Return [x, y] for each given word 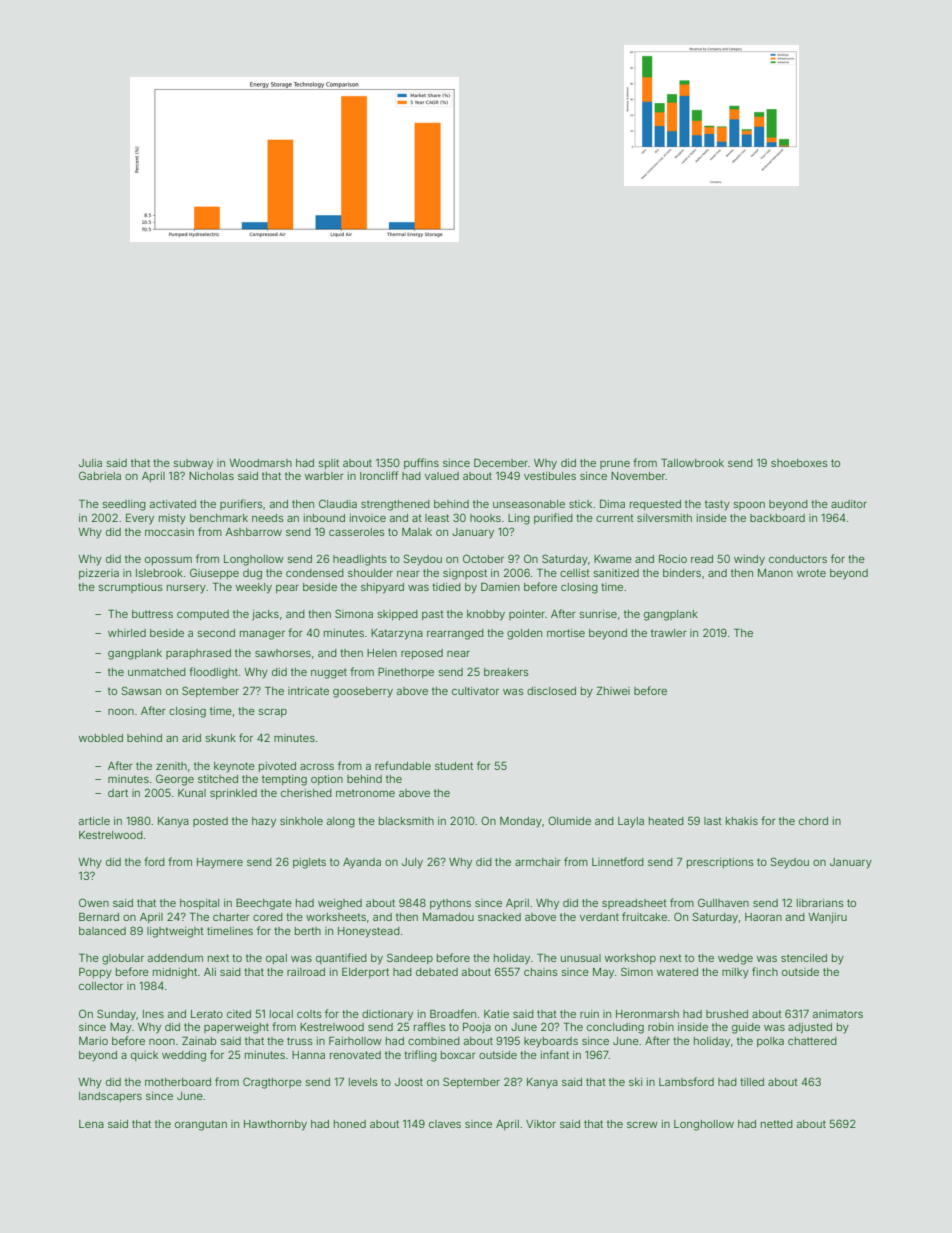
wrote [811, 573]
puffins [421, 463]
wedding [184, 1056]
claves [445, 1124]
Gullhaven [723, 902]
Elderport [365, 972]
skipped [398, 615]
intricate [308, 691]
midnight [175, 973]
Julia [90, 463]
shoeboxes [799, 463]
